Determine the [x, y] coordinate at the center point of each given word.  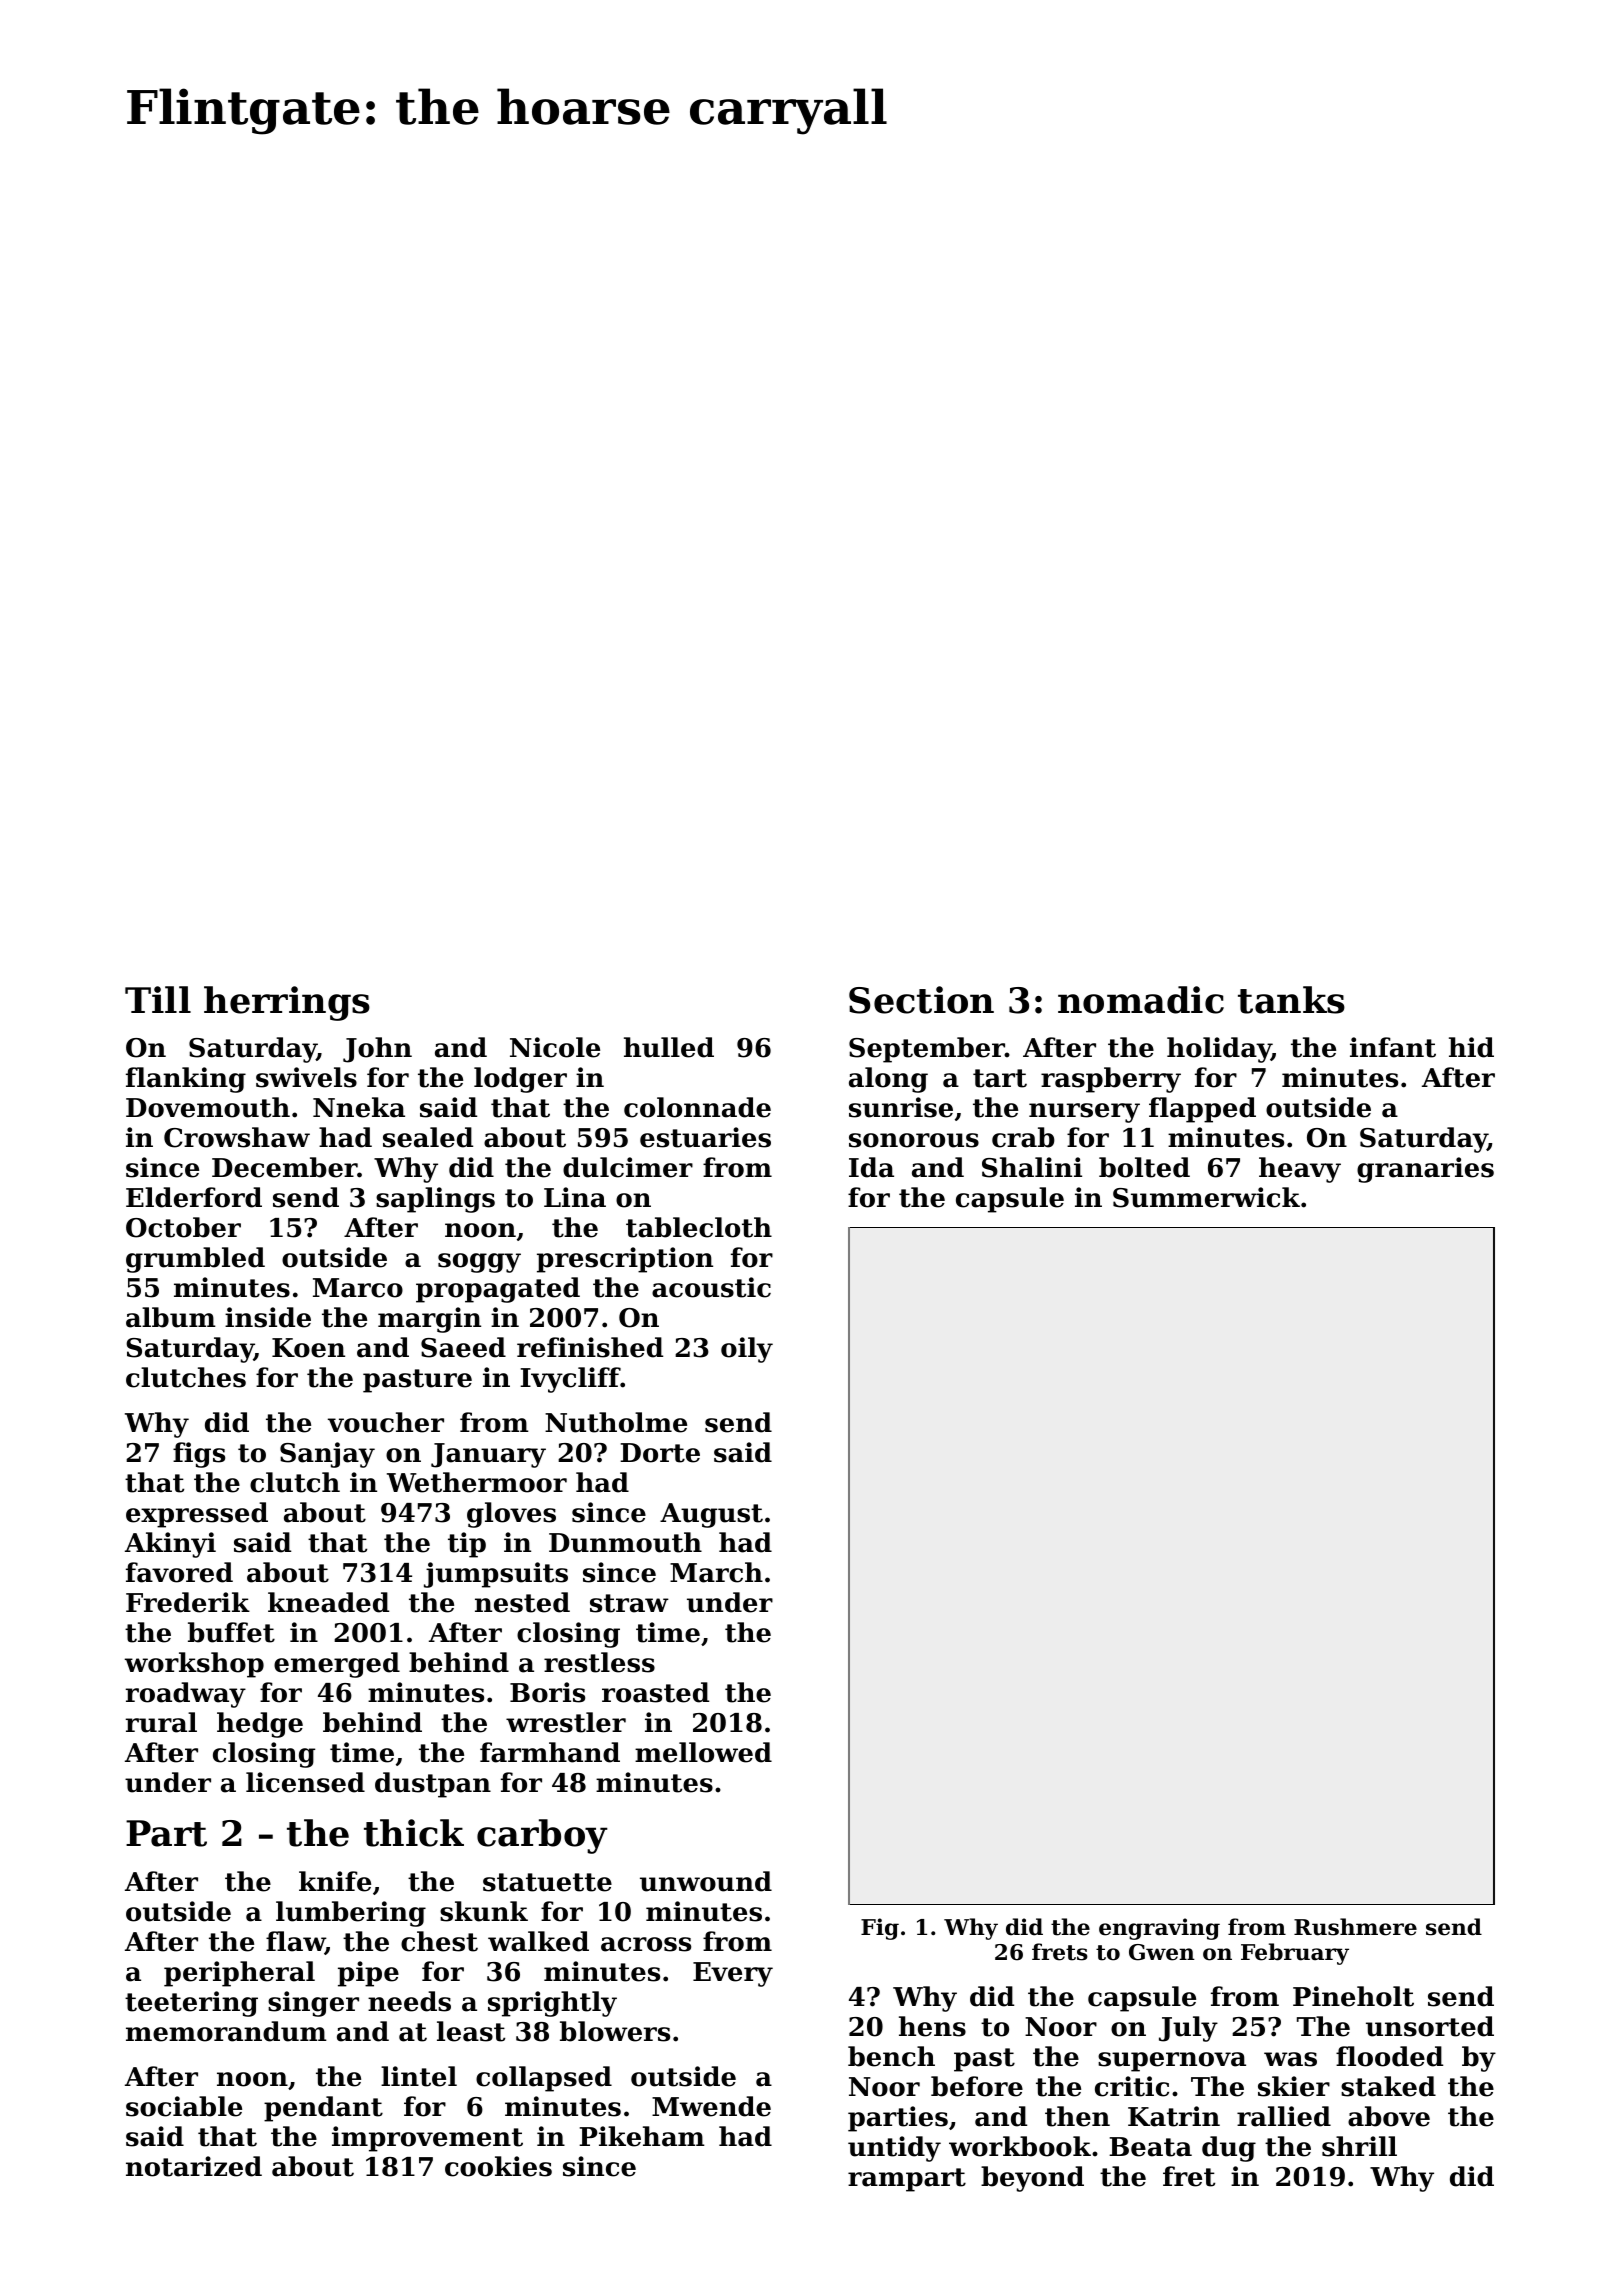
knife [335, 1881]
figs [199, 1455]
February [1295, 1954]
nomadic [1141, 1000]
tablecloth [699, 1227]
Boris [547, 1692]
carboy [542, 1836]
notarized [194, 2166]
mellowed [703, 1752]
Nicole [555, 1047]
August [711, 1515]
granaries [1425, 1170]
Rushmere [1355, 1927]
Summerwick [1206, 1197]
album [171, 1317]
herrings [287, 1003]
